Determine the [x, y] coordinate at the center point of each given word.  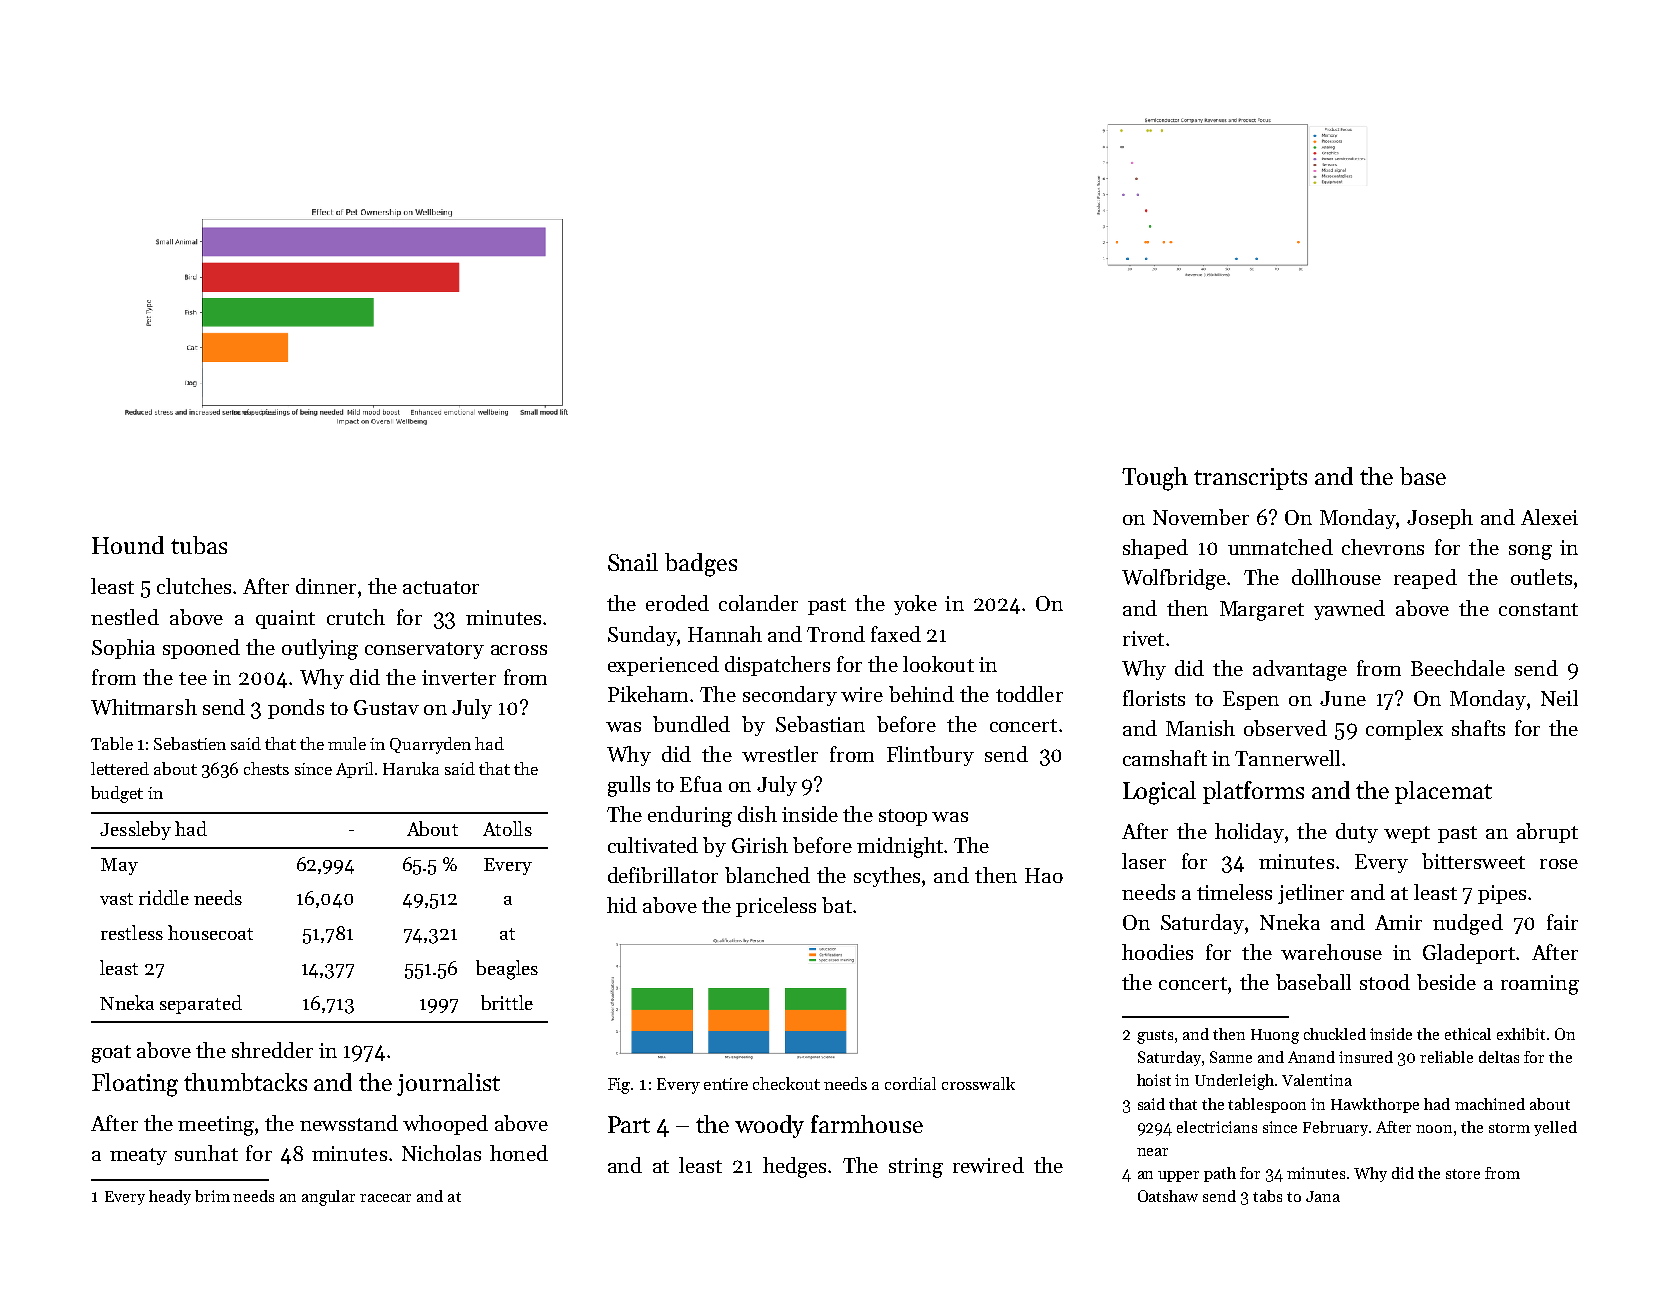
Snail [633, 562]
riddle [164, 897]
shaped [1155, 549]
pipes [1502, 894]
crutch [356, 617]
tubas [199, 545]
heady [170, 1197]
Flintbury [930, 756]
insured [1366, 1057]
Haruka [411, 768]
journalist [448, 1084]
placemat [1443, 792]
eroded [677, 603]
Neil [1559, 698]
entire [726, 1084]
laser [1144, 861]
